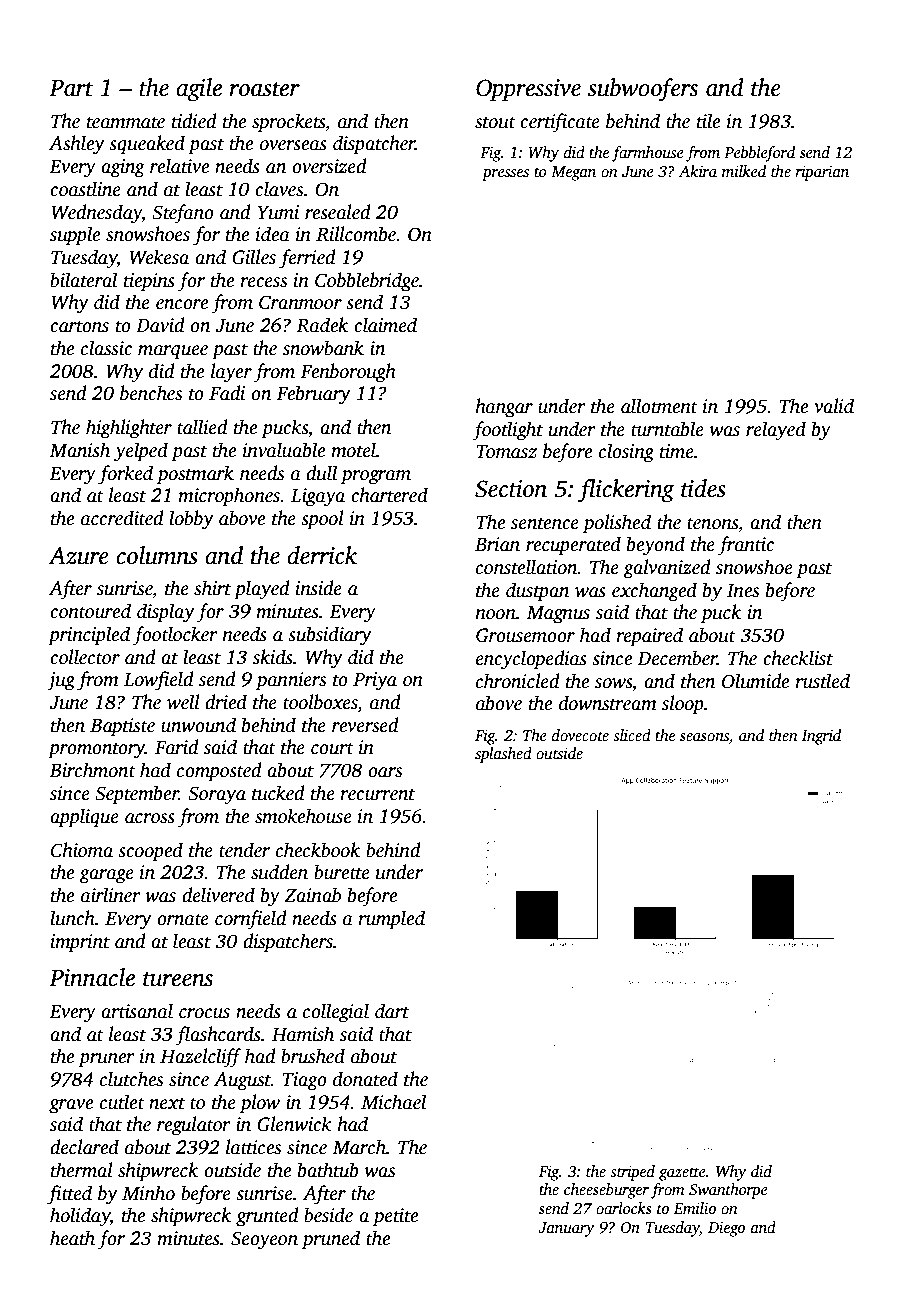 Image resolution: width=908 pixels, height=1316 pixels. Describe the element at coordinates (573, 173) in the image. I see `Megan` at that location.
